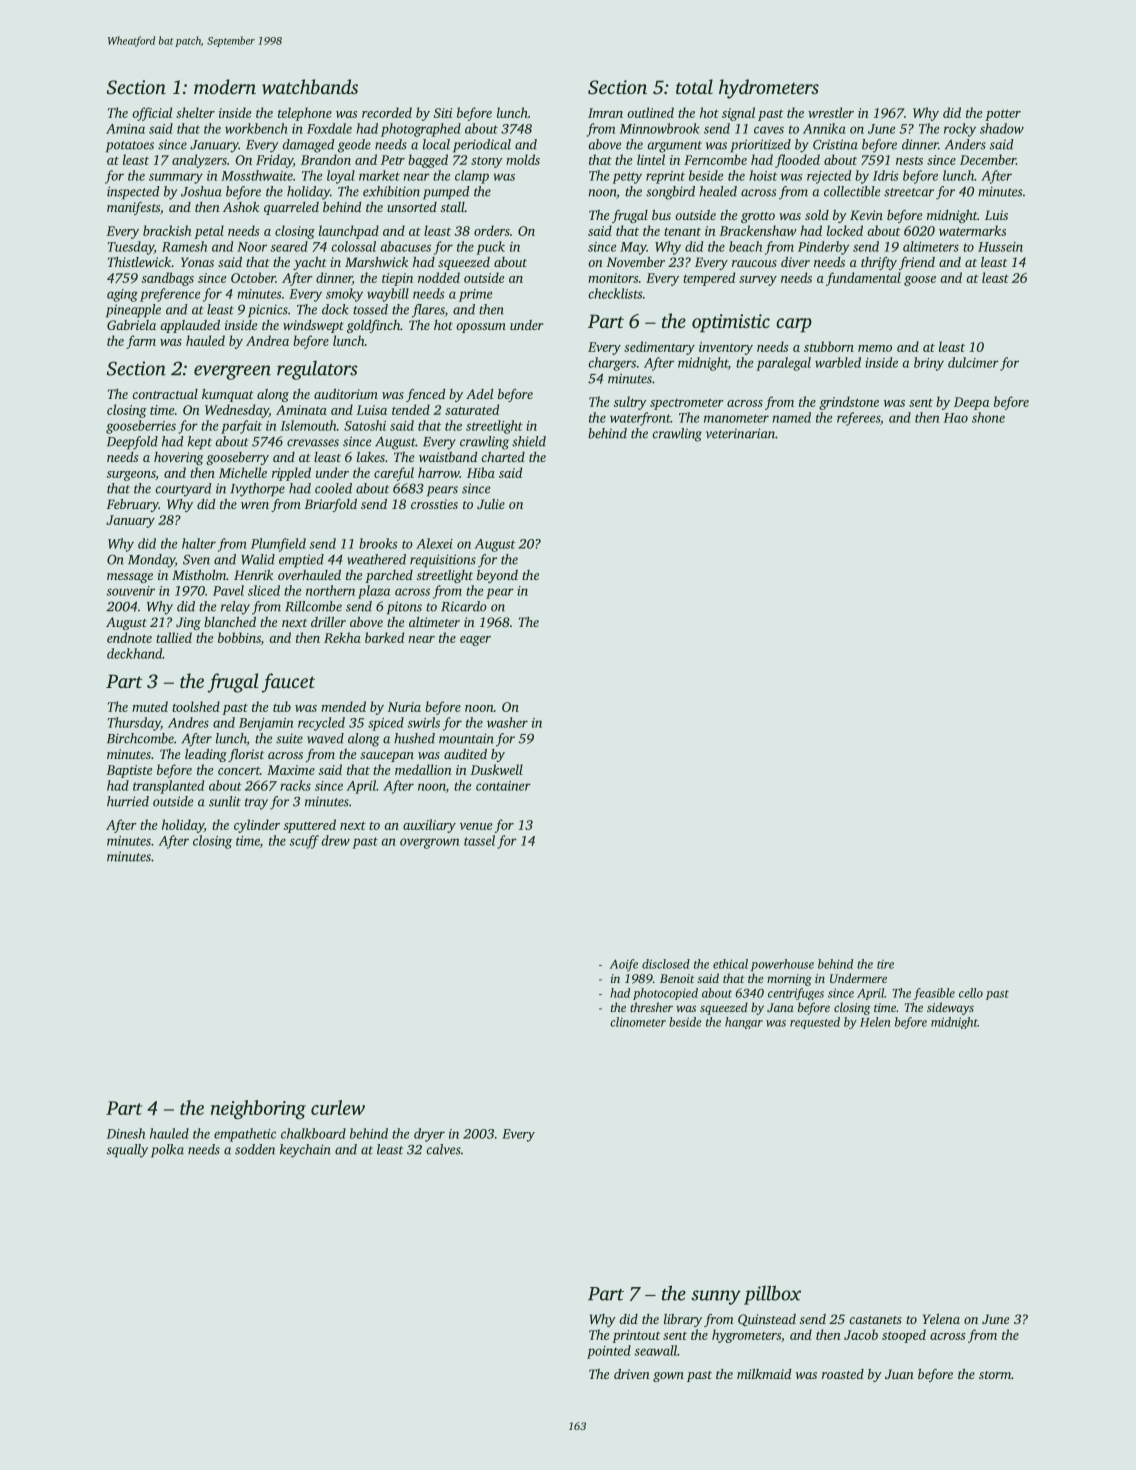 This document has height=1470, width=1136. Describe the element at coordinates (715, 159) in the document. I see `Ferncombe` at that location.
